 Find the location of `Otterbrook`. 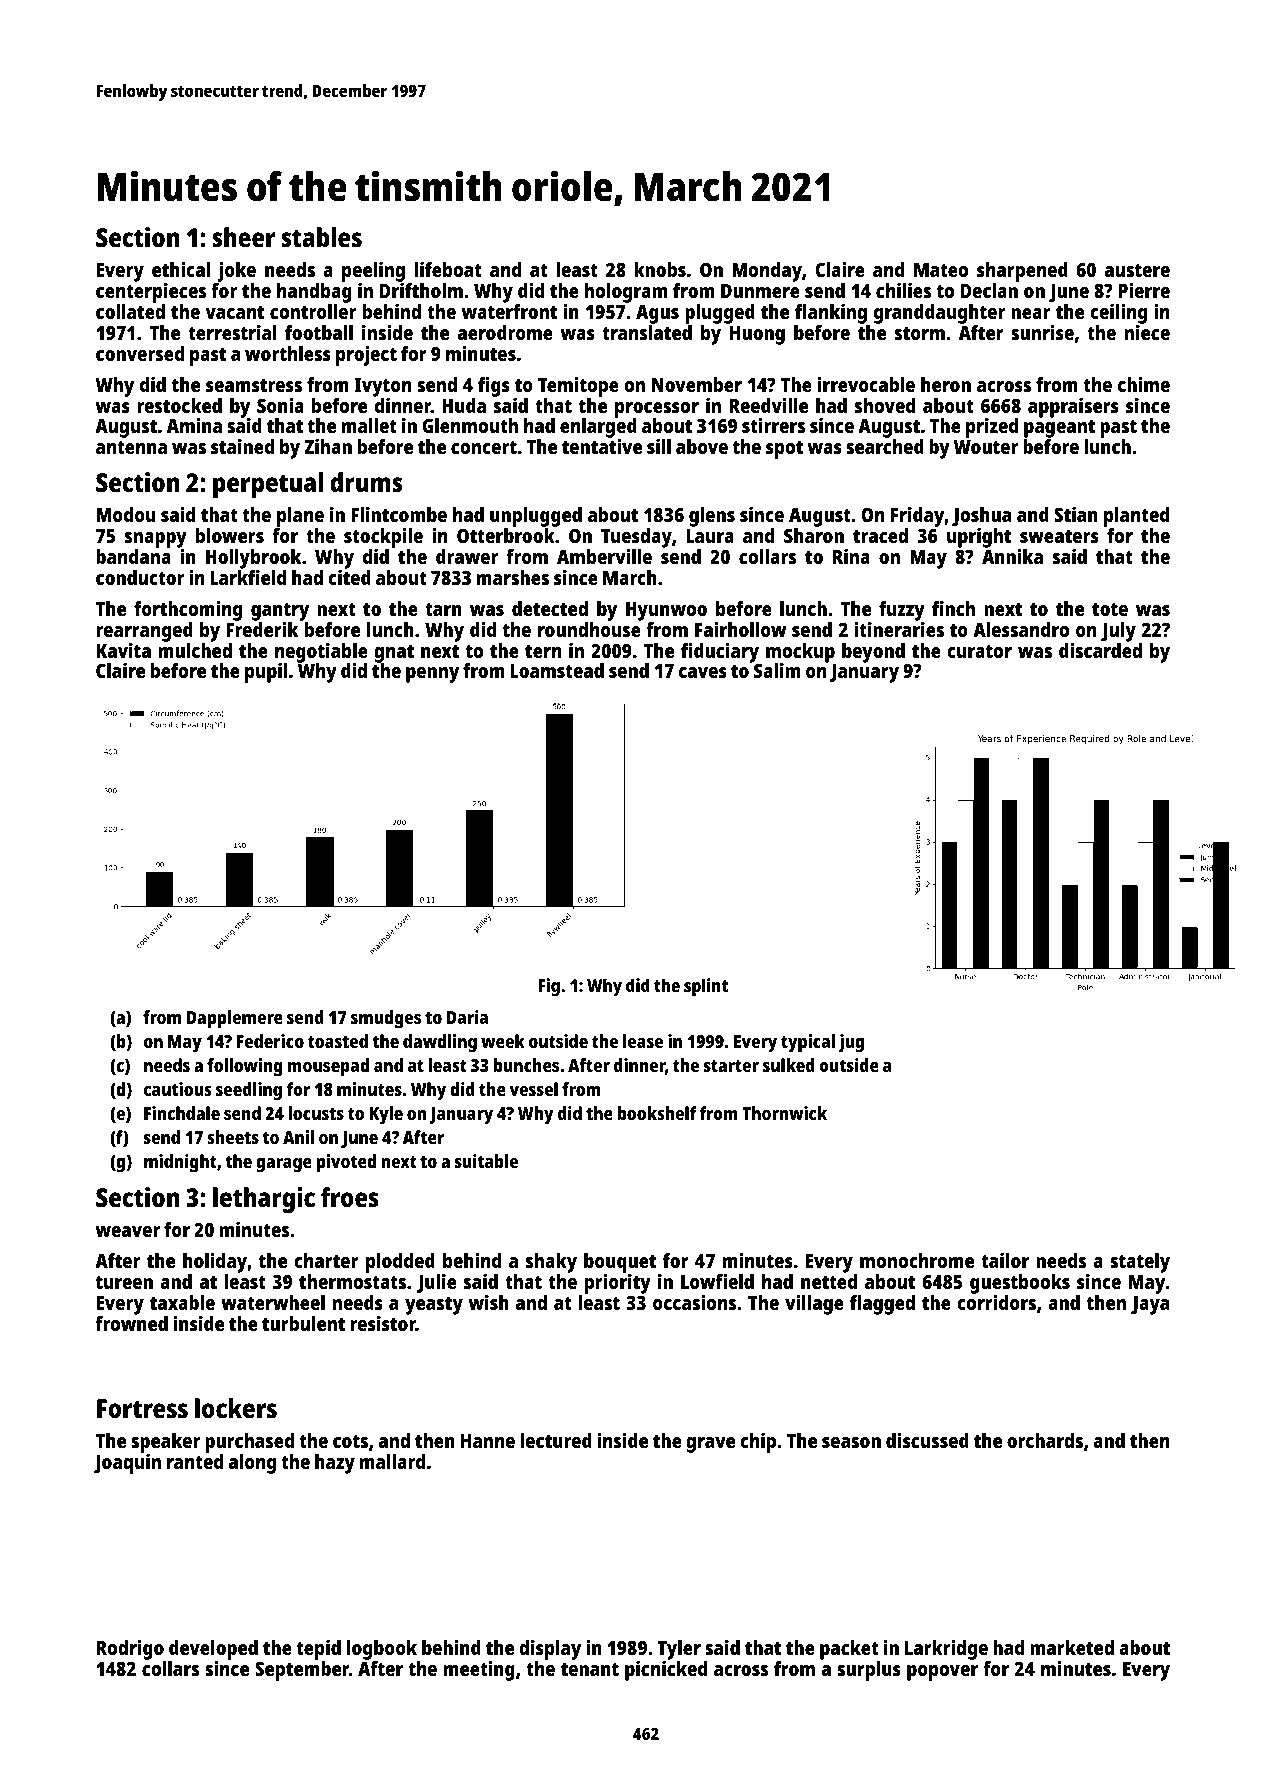

Otterbrook is located at coordinates (506, 535).
